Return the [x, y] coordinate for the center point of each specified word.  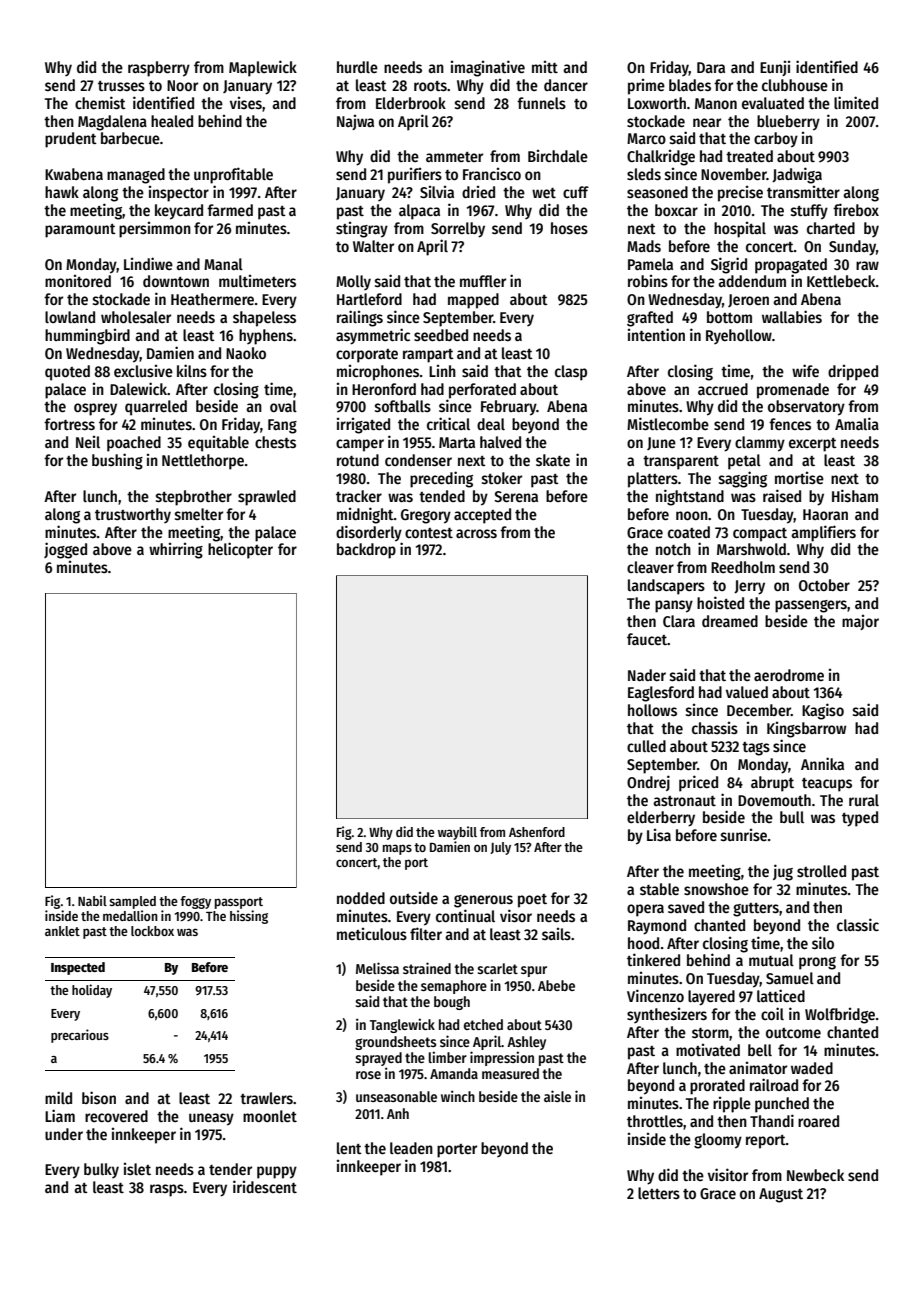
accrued [723, 389]
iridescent [265, 1187]
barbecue [130, 138]
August [781, 1195]
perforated [482, 391]
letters [659, 1193]
